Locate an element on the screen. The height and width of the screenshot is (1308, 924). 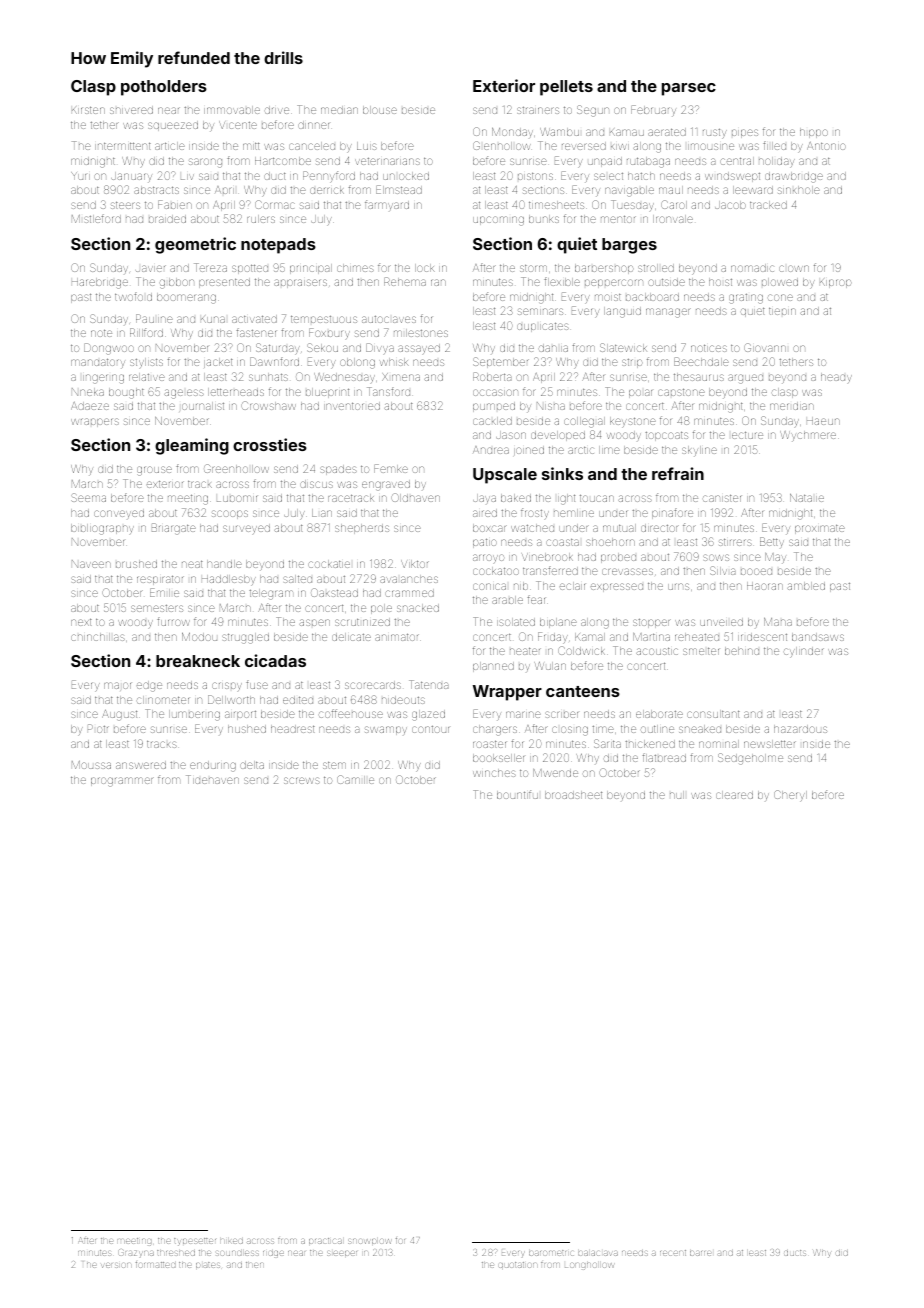
seminars is located at coordinates (540, 311).
